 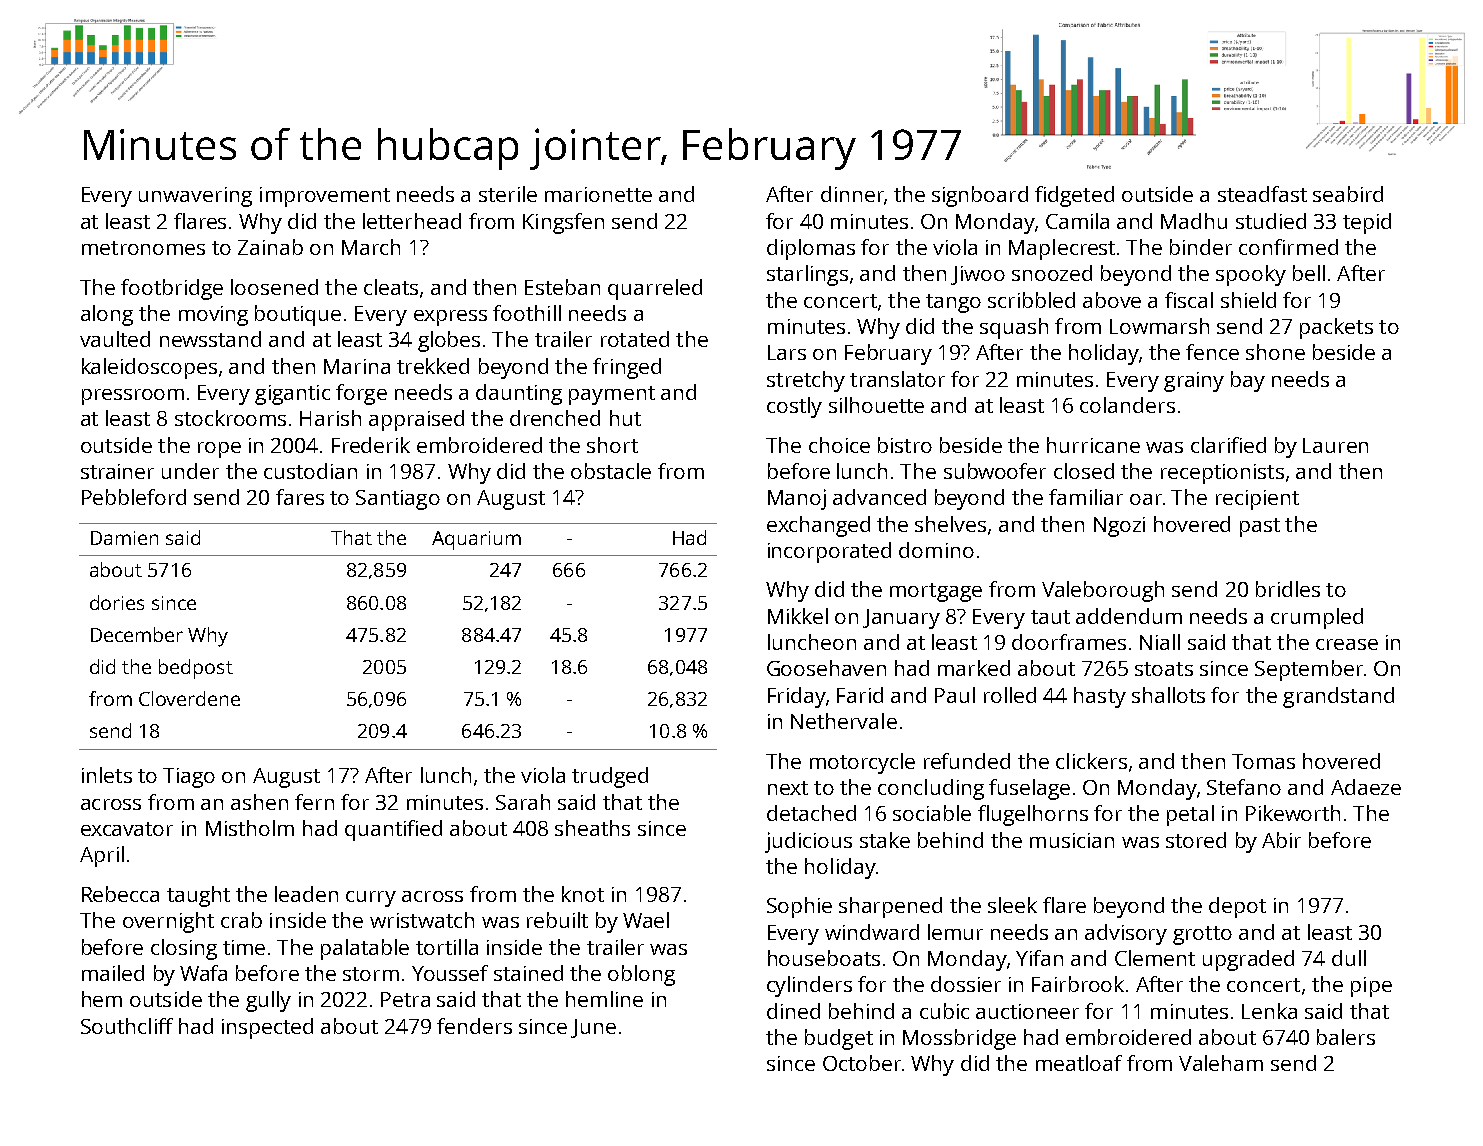 I want to click on quantified, so click(x=393, y=830).
